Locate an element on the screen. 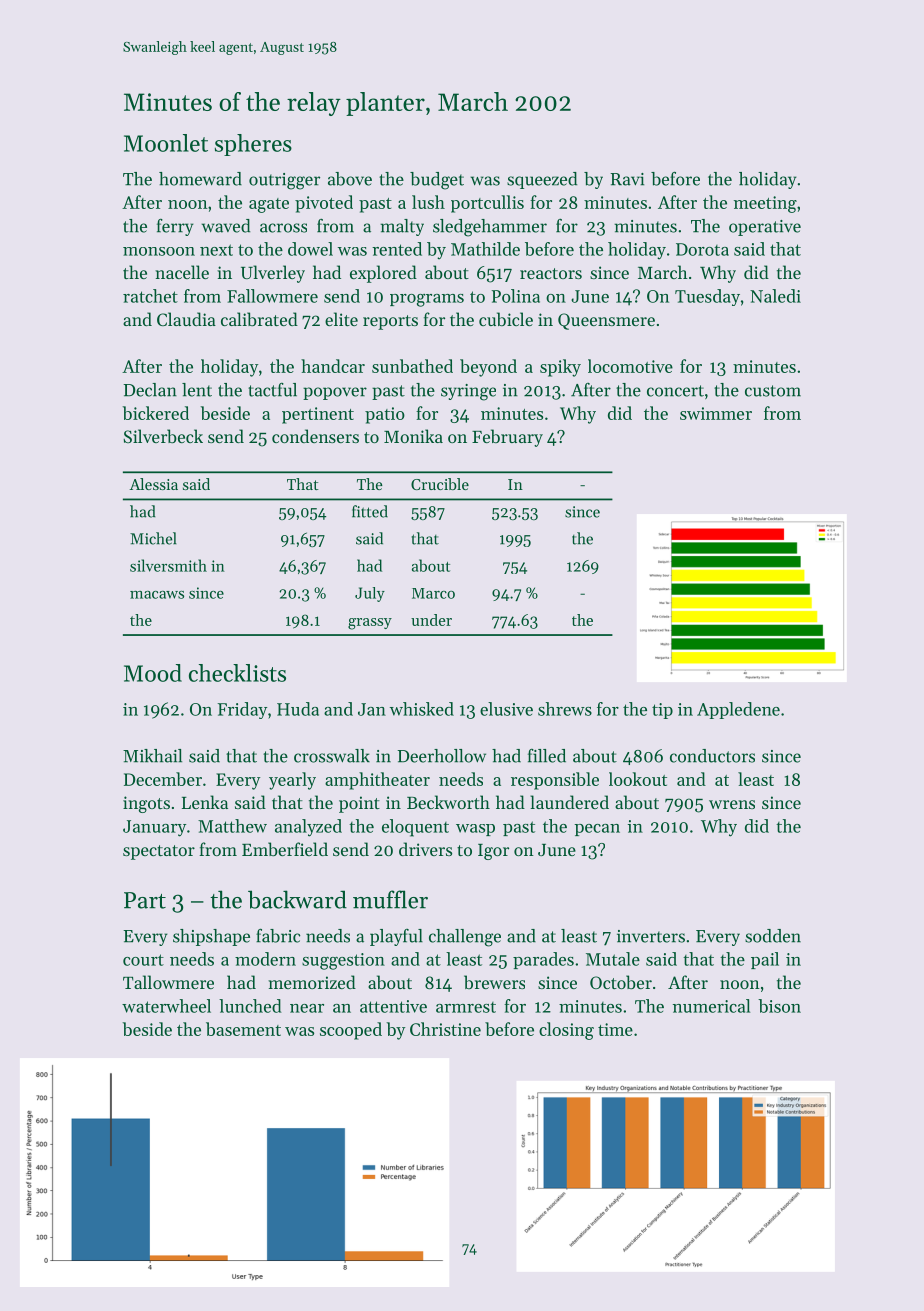 The height and width of the screenshot is (1311, 924). elite is located at coordinates (341, 319).
